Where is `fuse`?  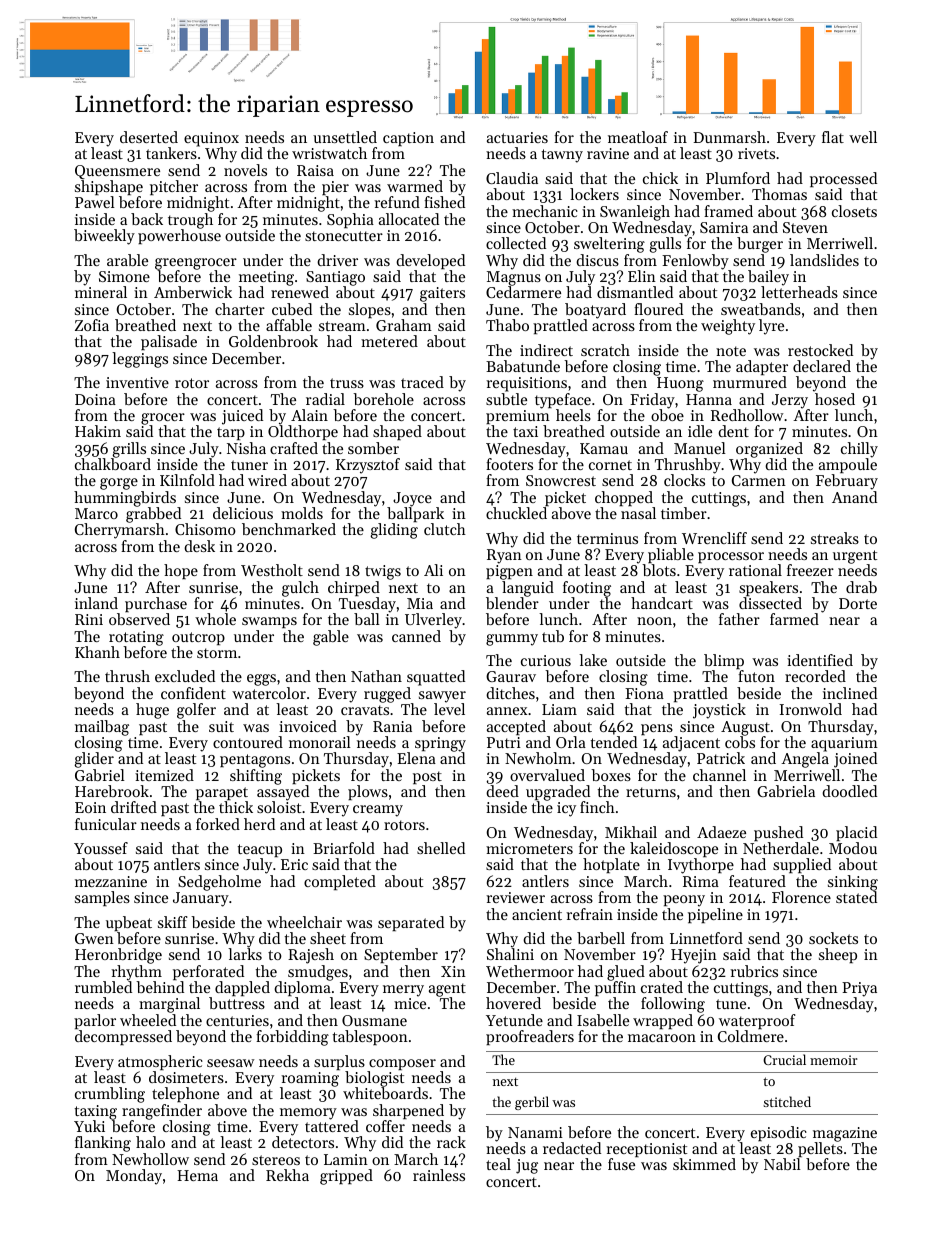
fuse is located at coordinates (621, 1164).
